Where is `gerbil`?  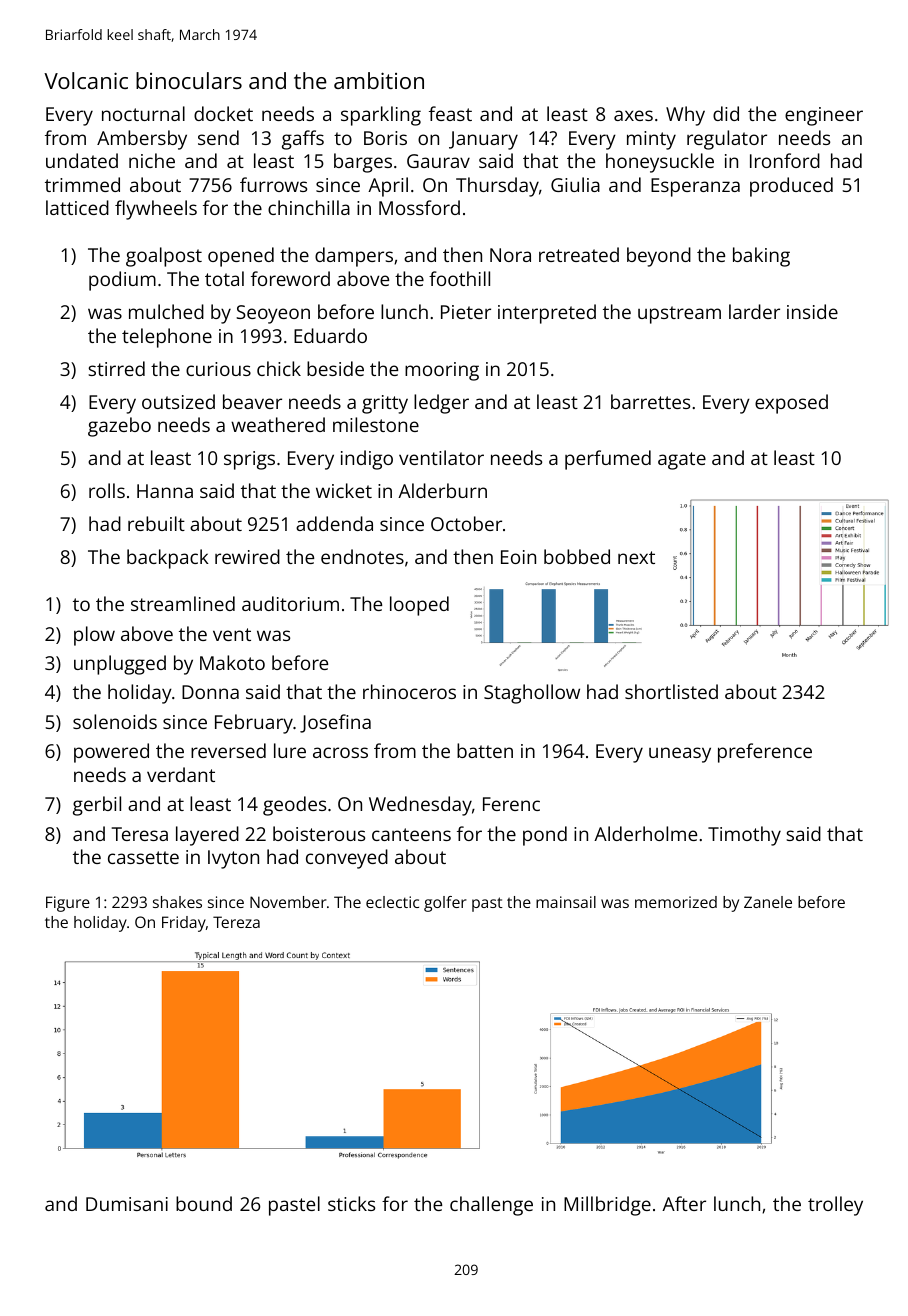
gerbil is located at coordinates (97, 806).
